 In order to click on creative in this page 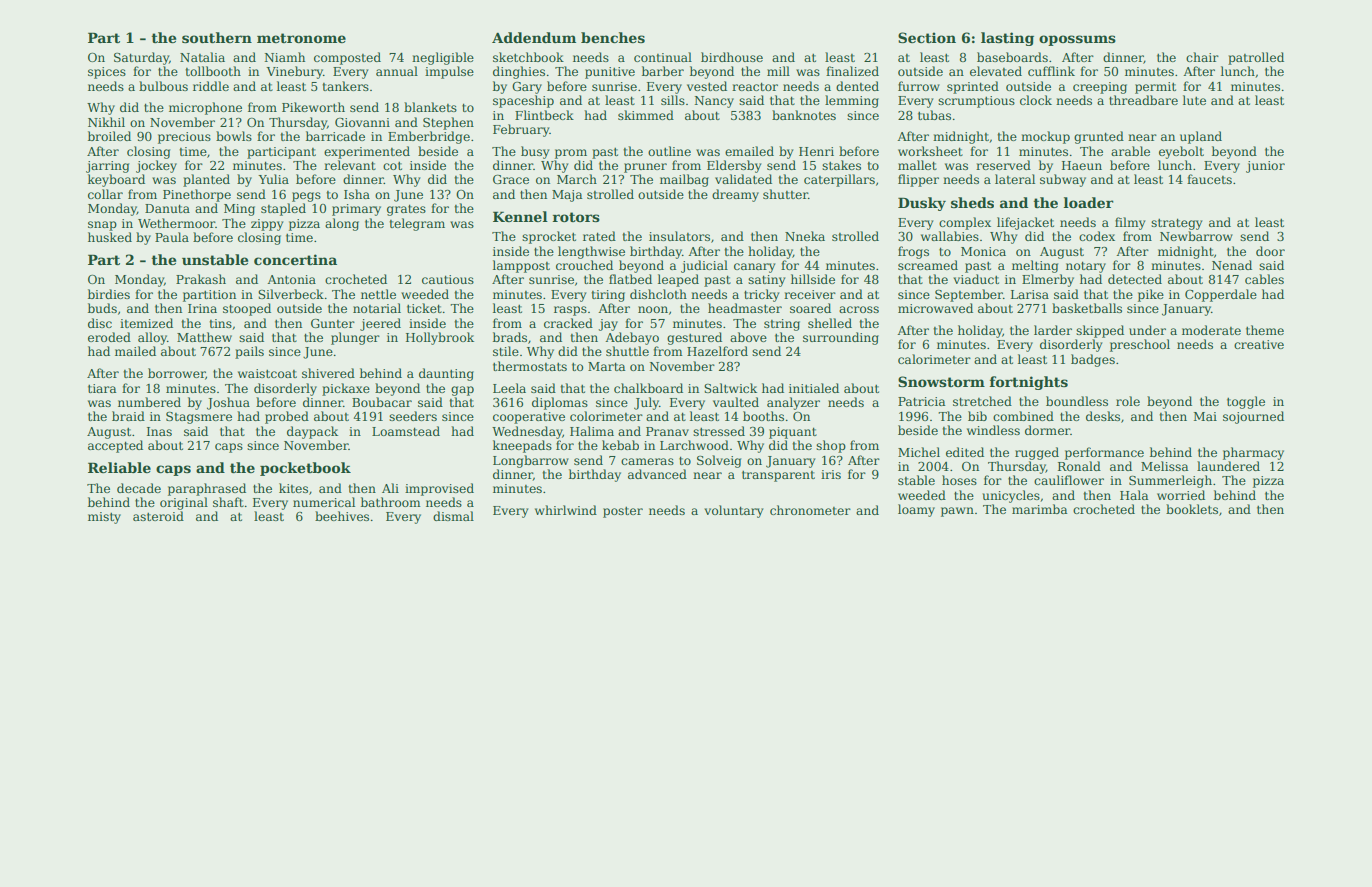, I will do `click(1259, 344)`.
